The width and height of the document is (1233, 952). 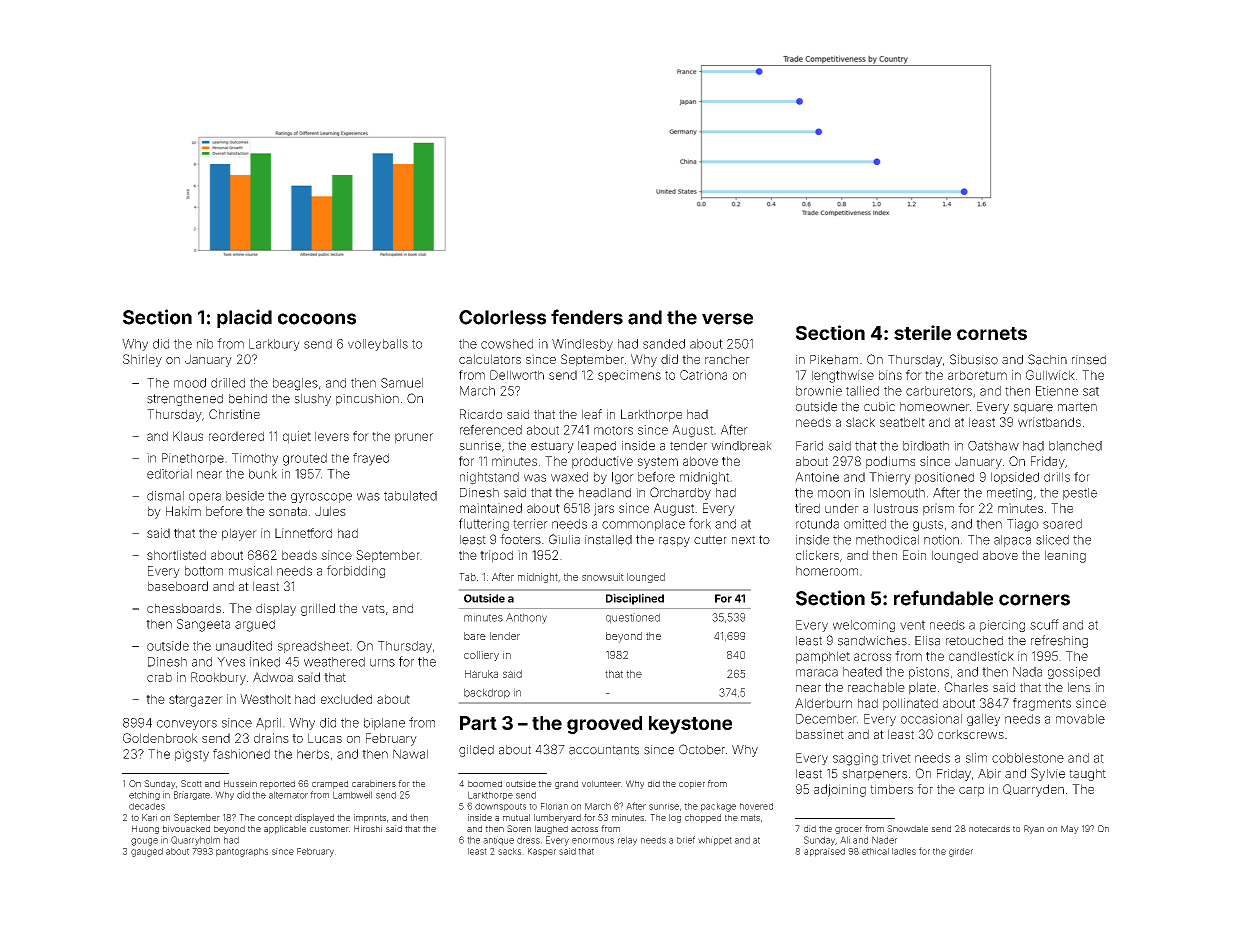 I want to click on Disciplined, so click(x=635, y=599).
